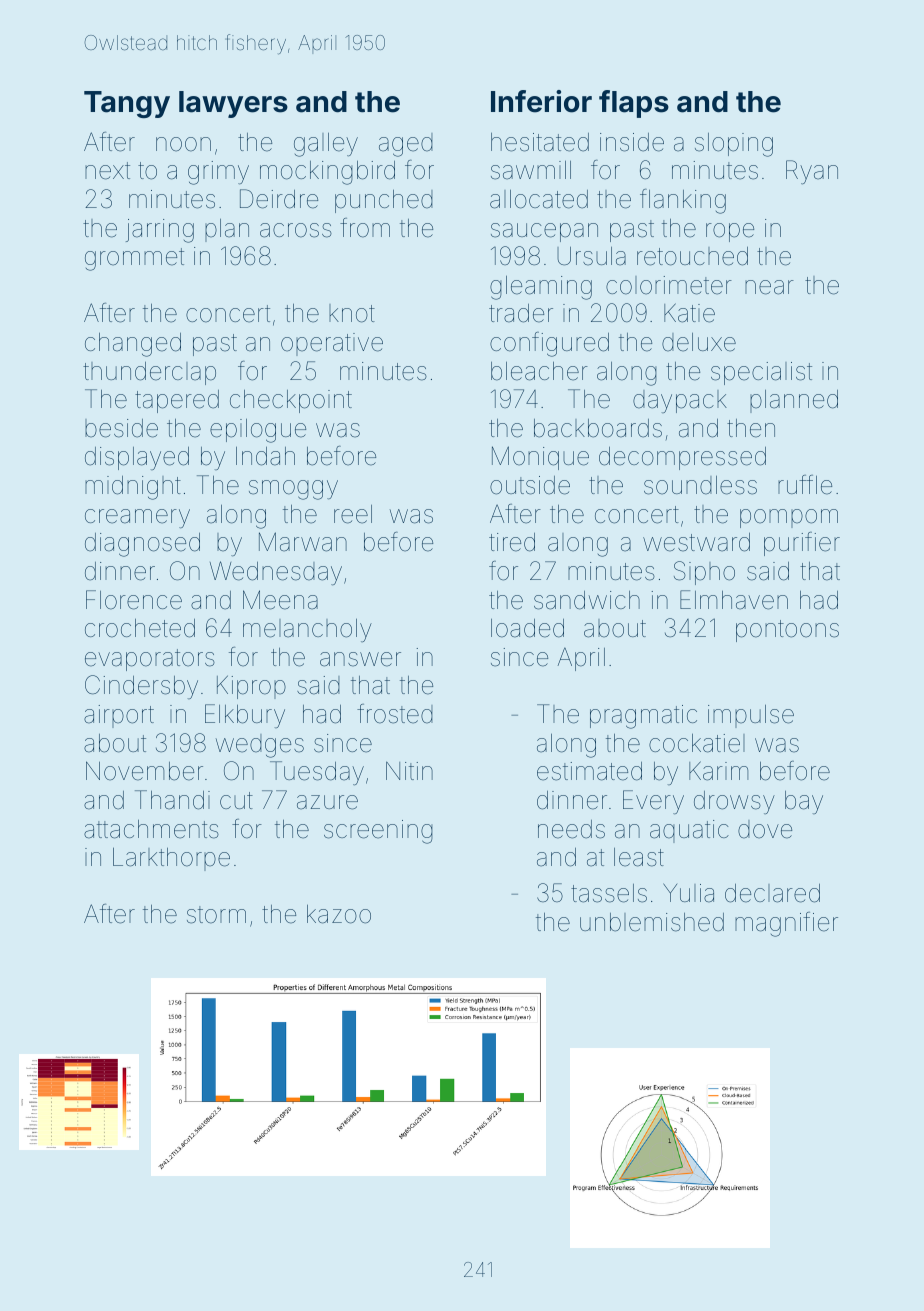 The height and width of the screenshot is (1311, 924). I want to click on unblemished, so click(652, 922).
